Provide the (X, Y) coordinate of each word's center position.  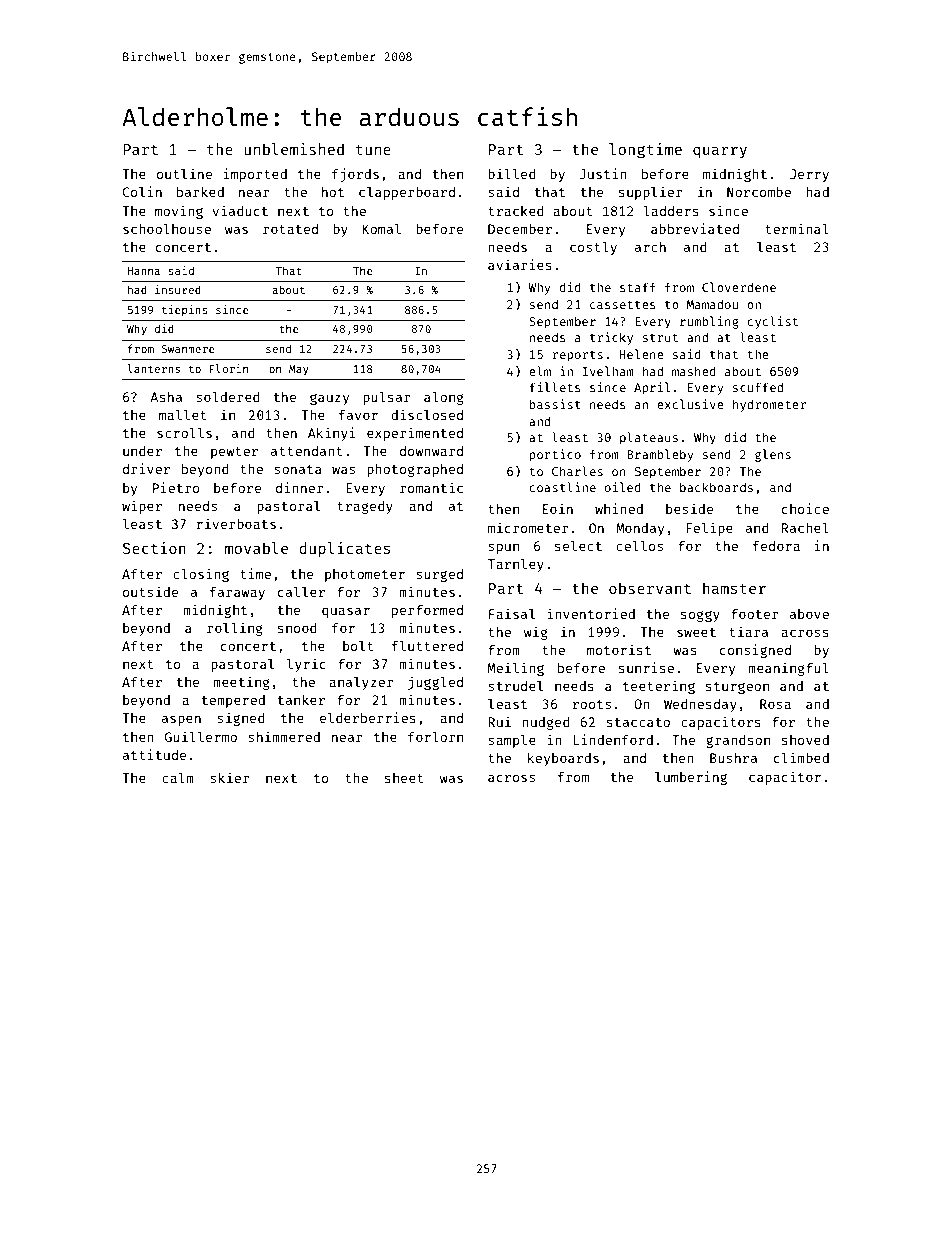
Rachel (805, 527)
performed (427, 611)
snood (297, 628)
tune (373, 150)
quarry (720, 152)
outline (184, 173)
